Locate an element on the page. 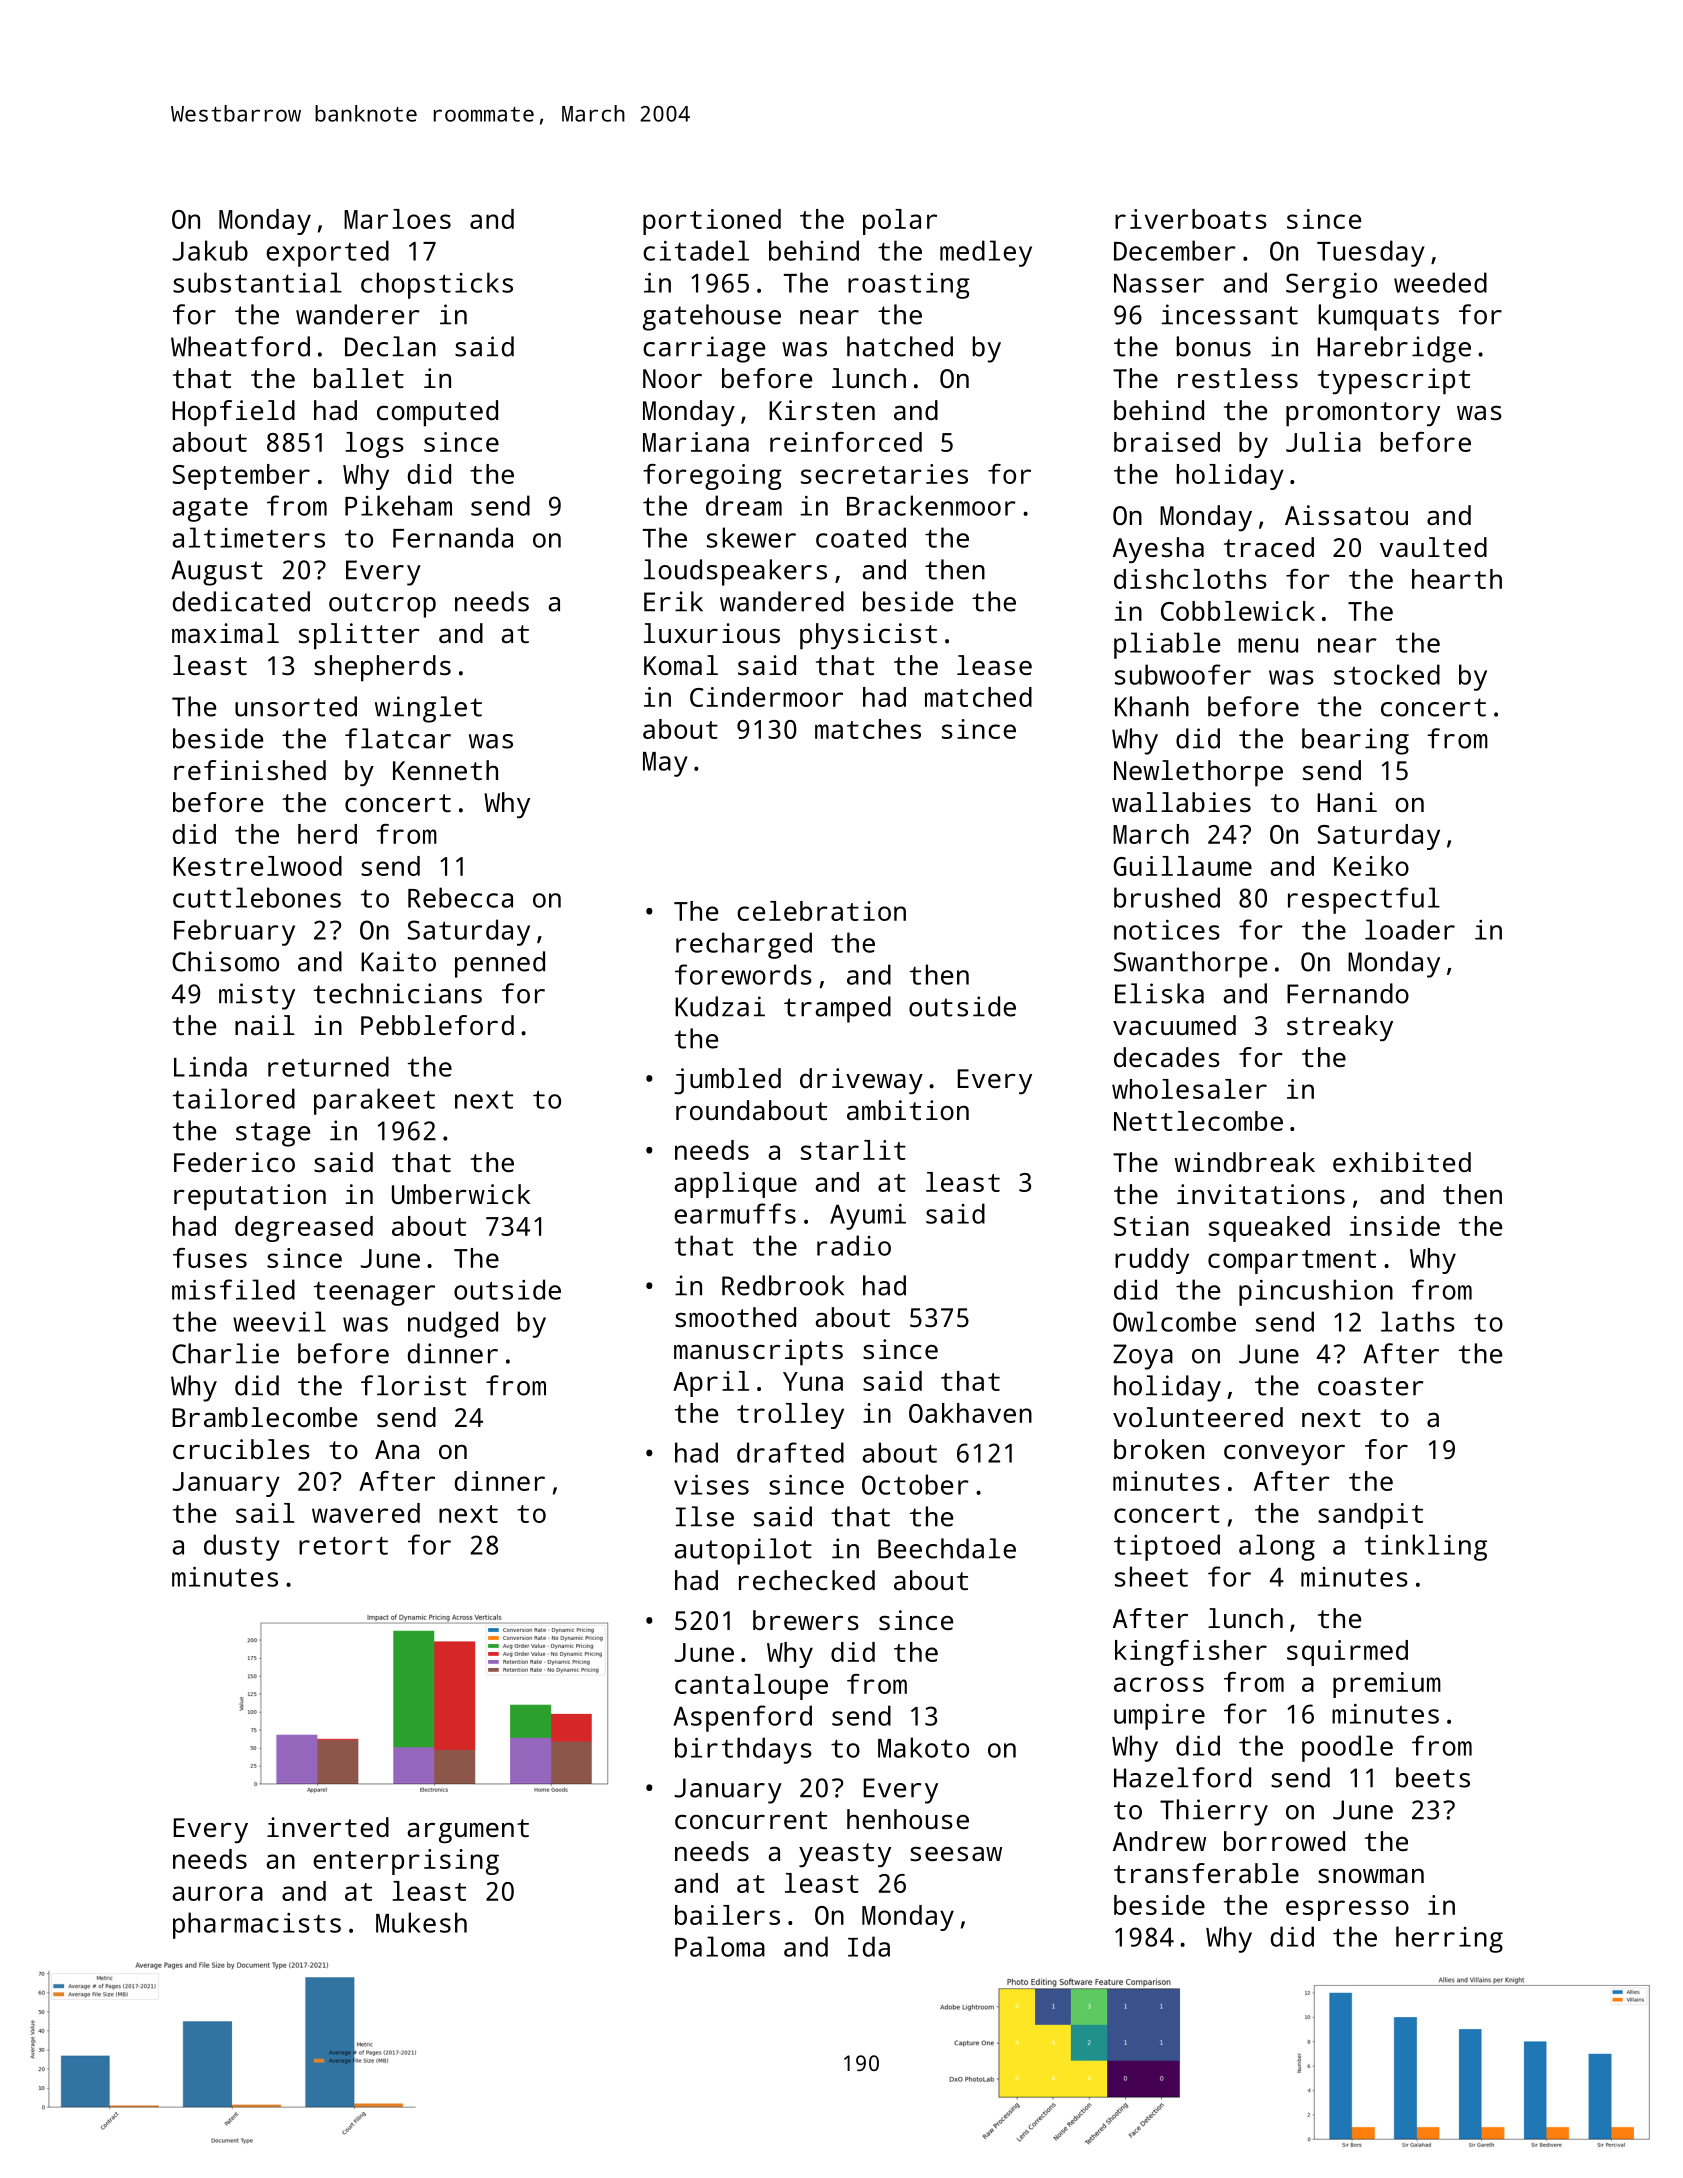 Image resolution: width=1683 pixels, height=2178 pixels. Paloma is located at coordinates (720, 1946).
